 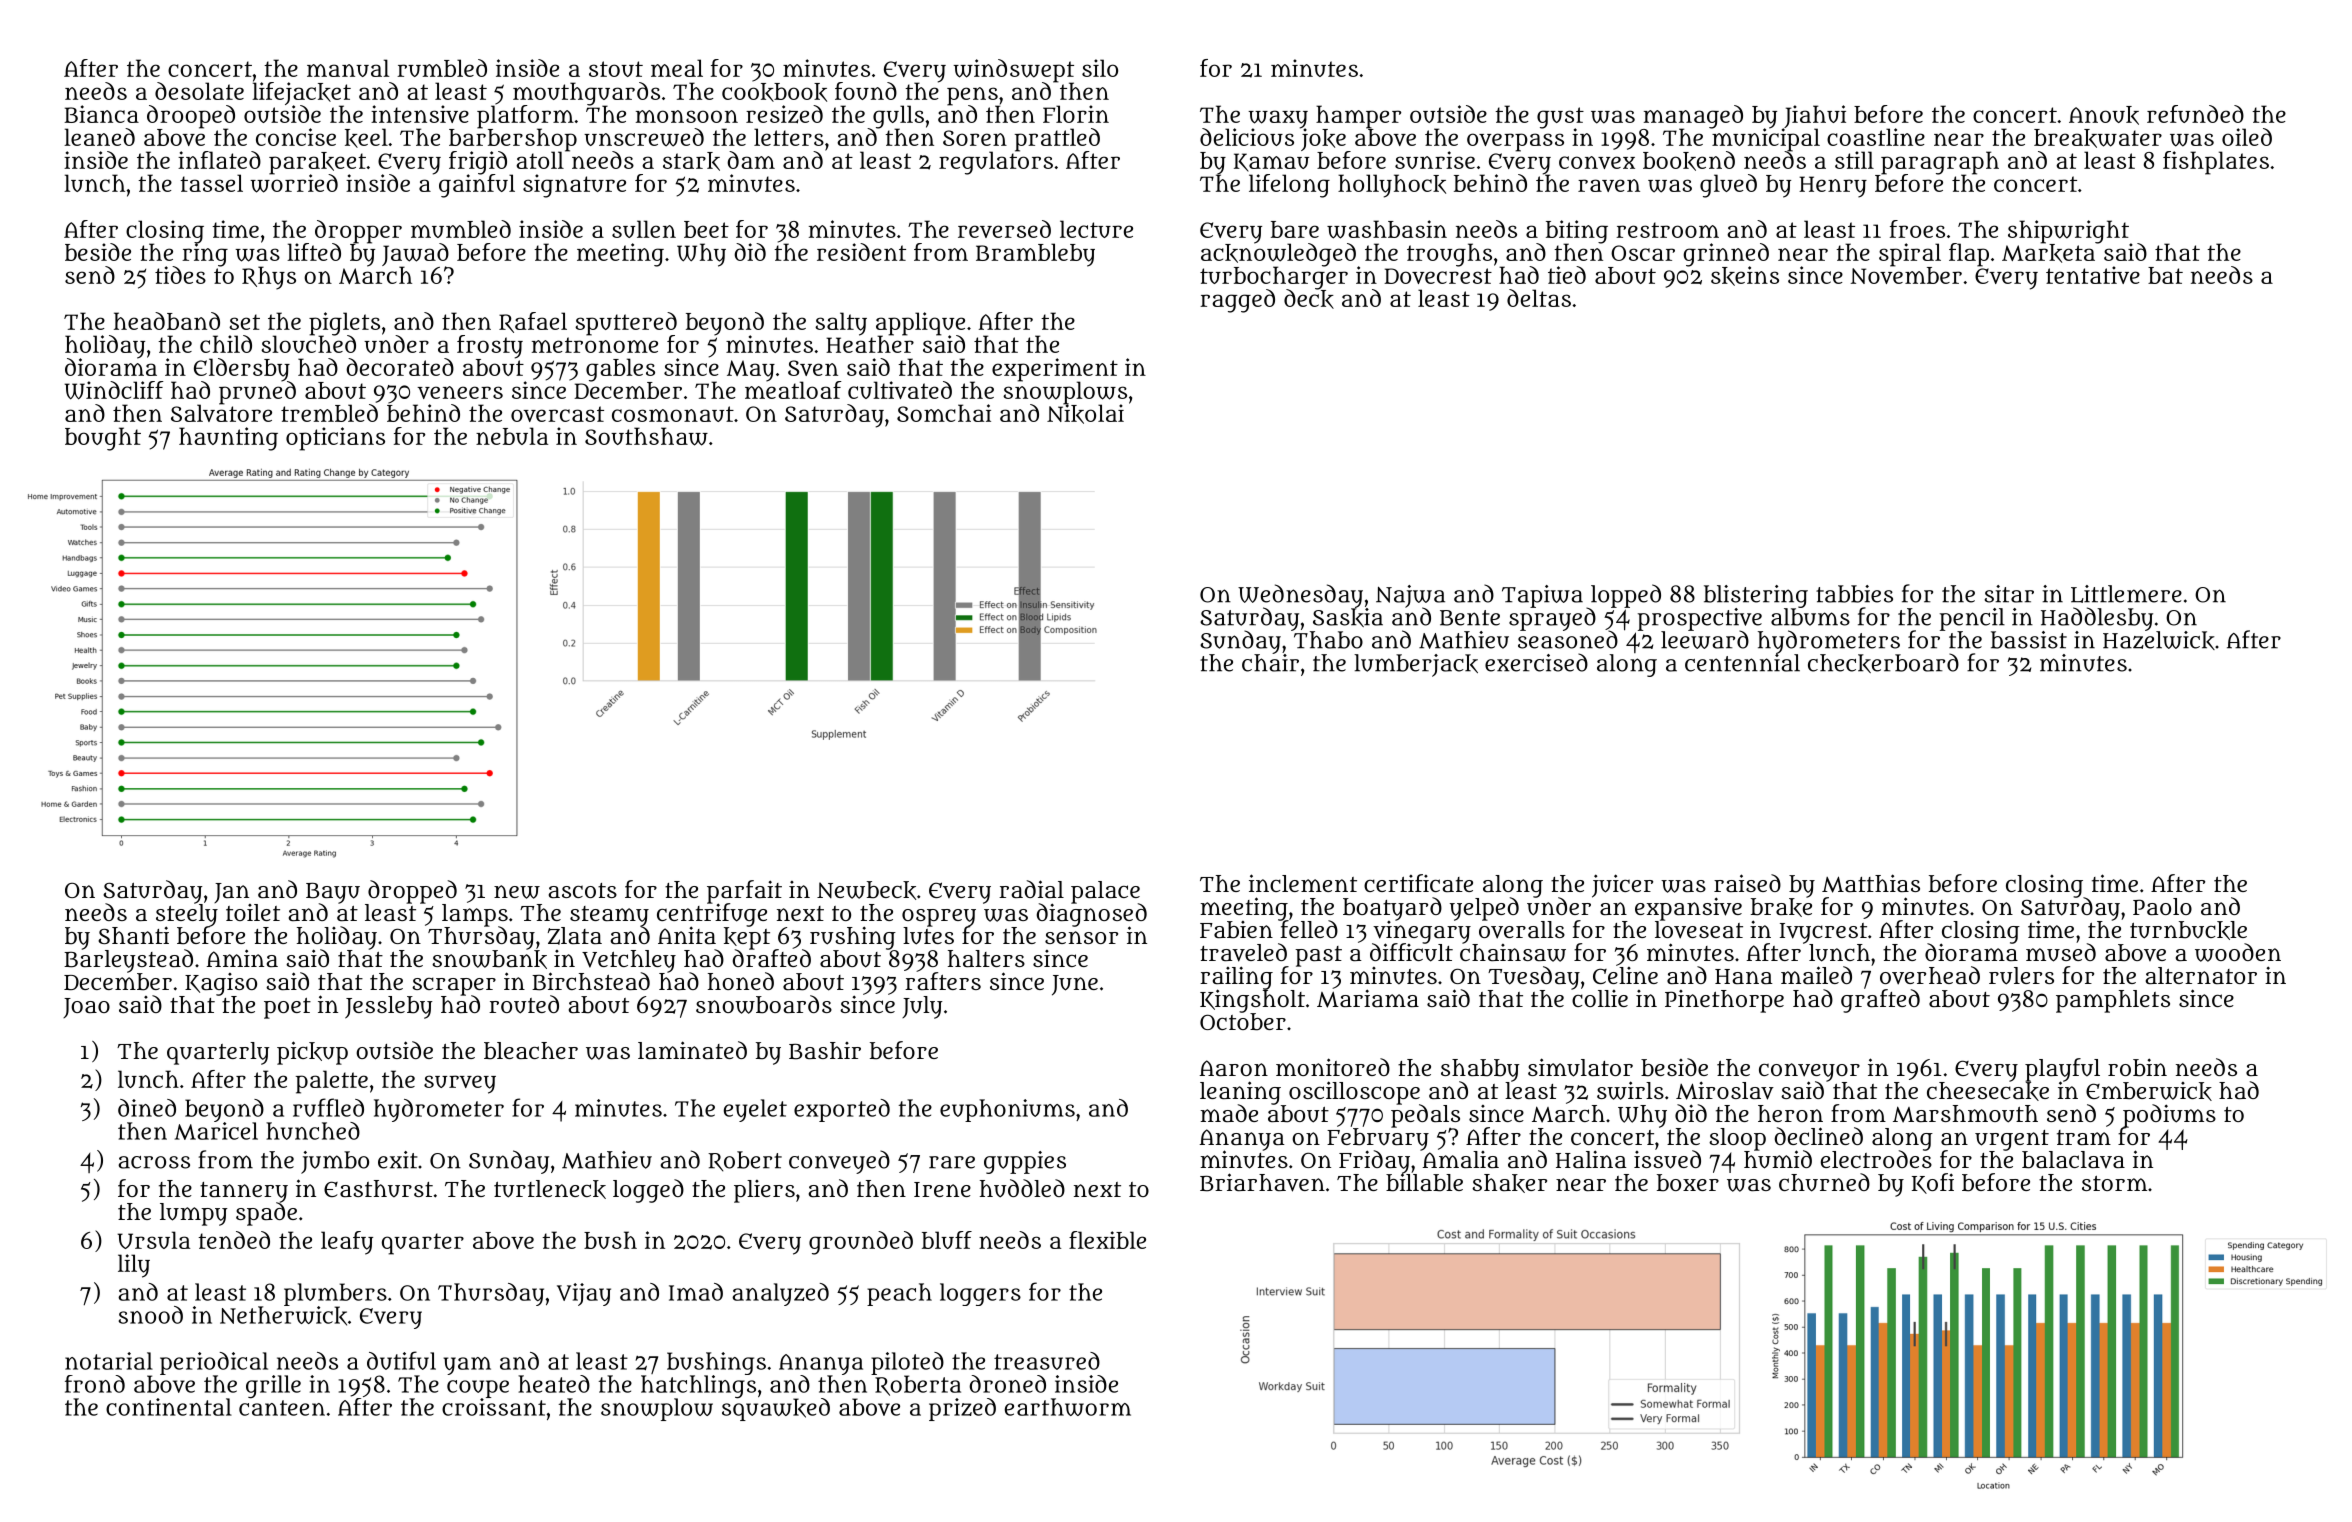 What do you see at coordinates (214, 1363) in the screenshot?
I see `periodical` at bounding box center [214, 1363].
